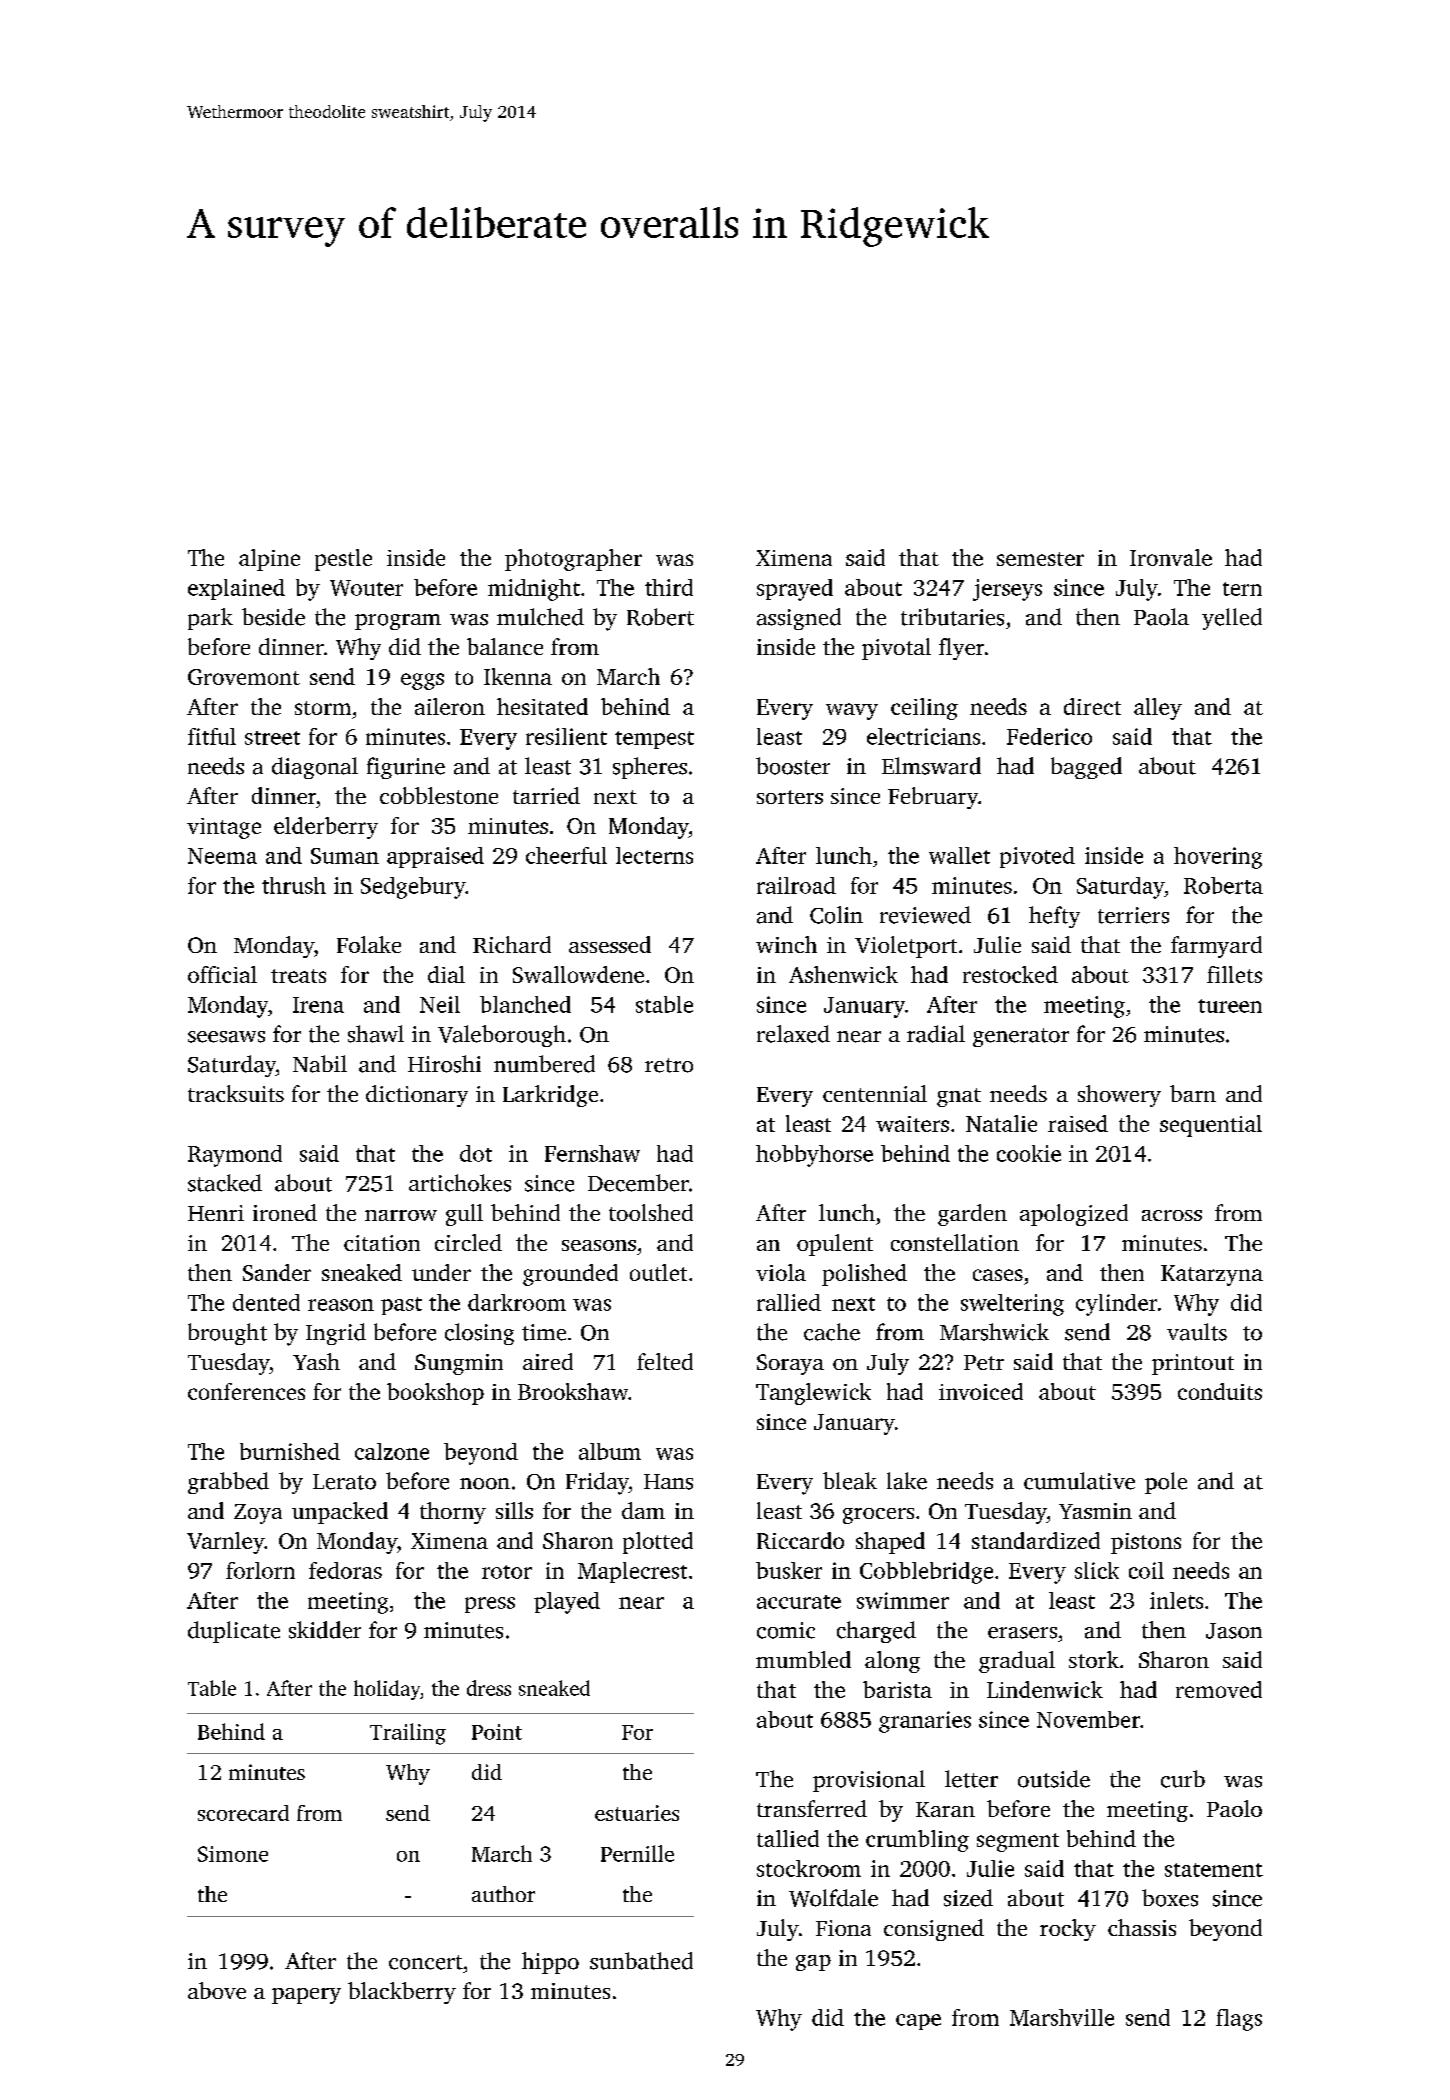 The height and width of the screenshot is (2100, 1450). What do you see at coordinates (503, 1894) in the screenshot?
I see `author` at bounding box center [503, 1894].
